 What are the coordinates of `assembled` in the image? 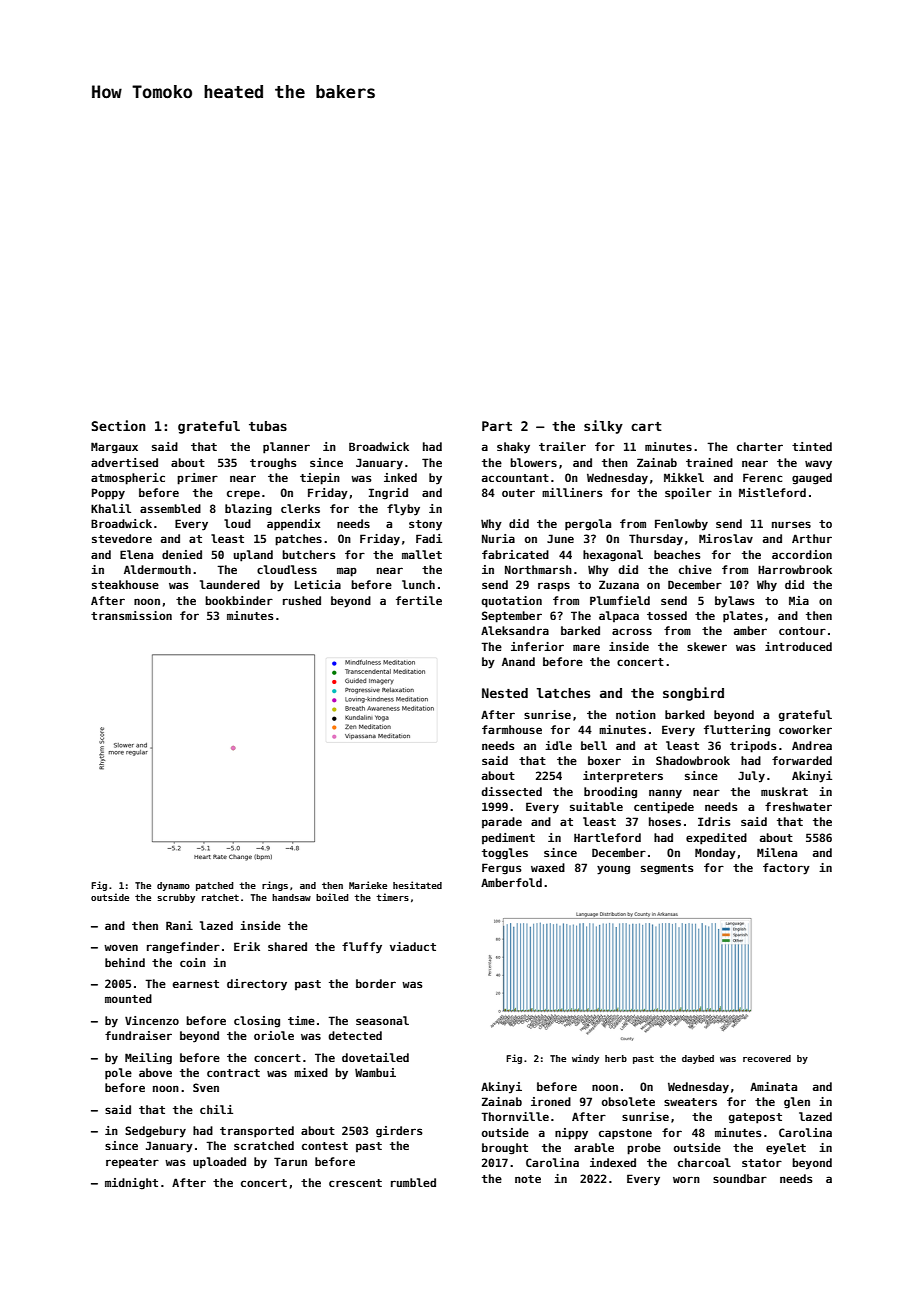 It's located at (170, 508).
